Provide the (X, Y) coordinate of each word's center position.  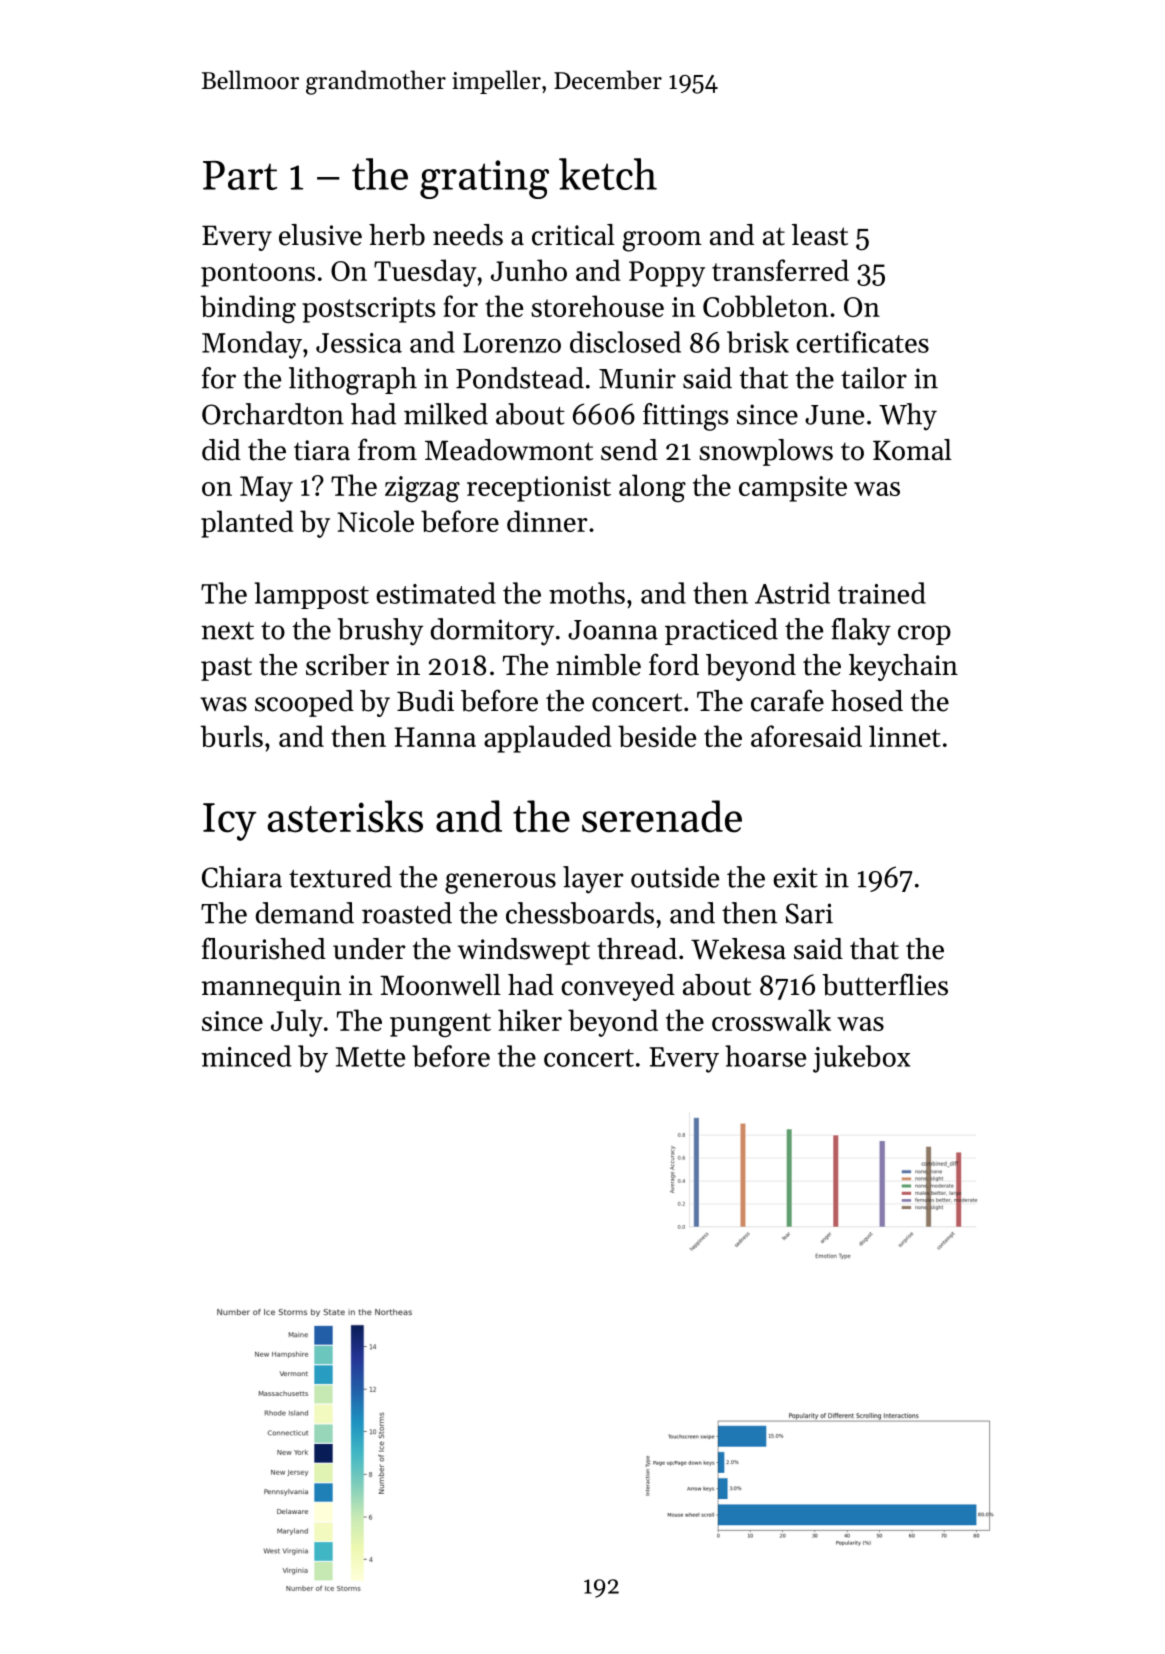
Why (908, 417)
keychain (903, 667)
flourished (264, 948)
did (221, 450)
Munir (637, 378)
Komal (912, 450)
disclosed (625, 342)
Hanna (435, 737)
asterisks (345, 816)
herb (397, 235)
